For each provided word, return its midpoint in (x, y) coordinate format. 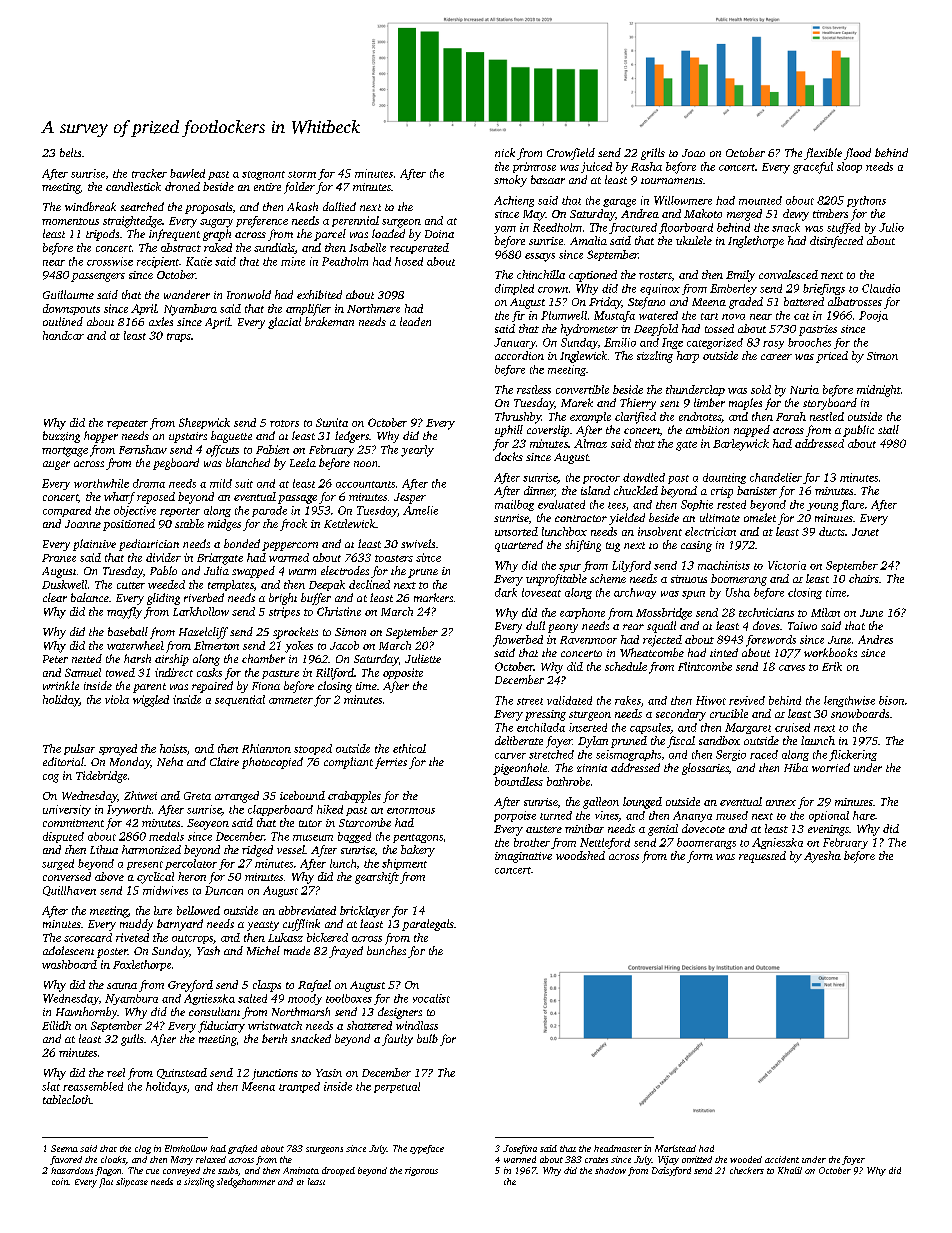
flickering (853, 755)
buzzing (61, 437)
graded (746, 303)
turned (556, 815)
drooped (338, 1171)
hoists (173, 748)
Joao (693, 153)
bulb (427, 1038)
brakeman (329, 321)
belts (70, 152)
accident (782, 1159)
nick (505, 152)
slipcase (132, 1182)
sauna (122, 986)
